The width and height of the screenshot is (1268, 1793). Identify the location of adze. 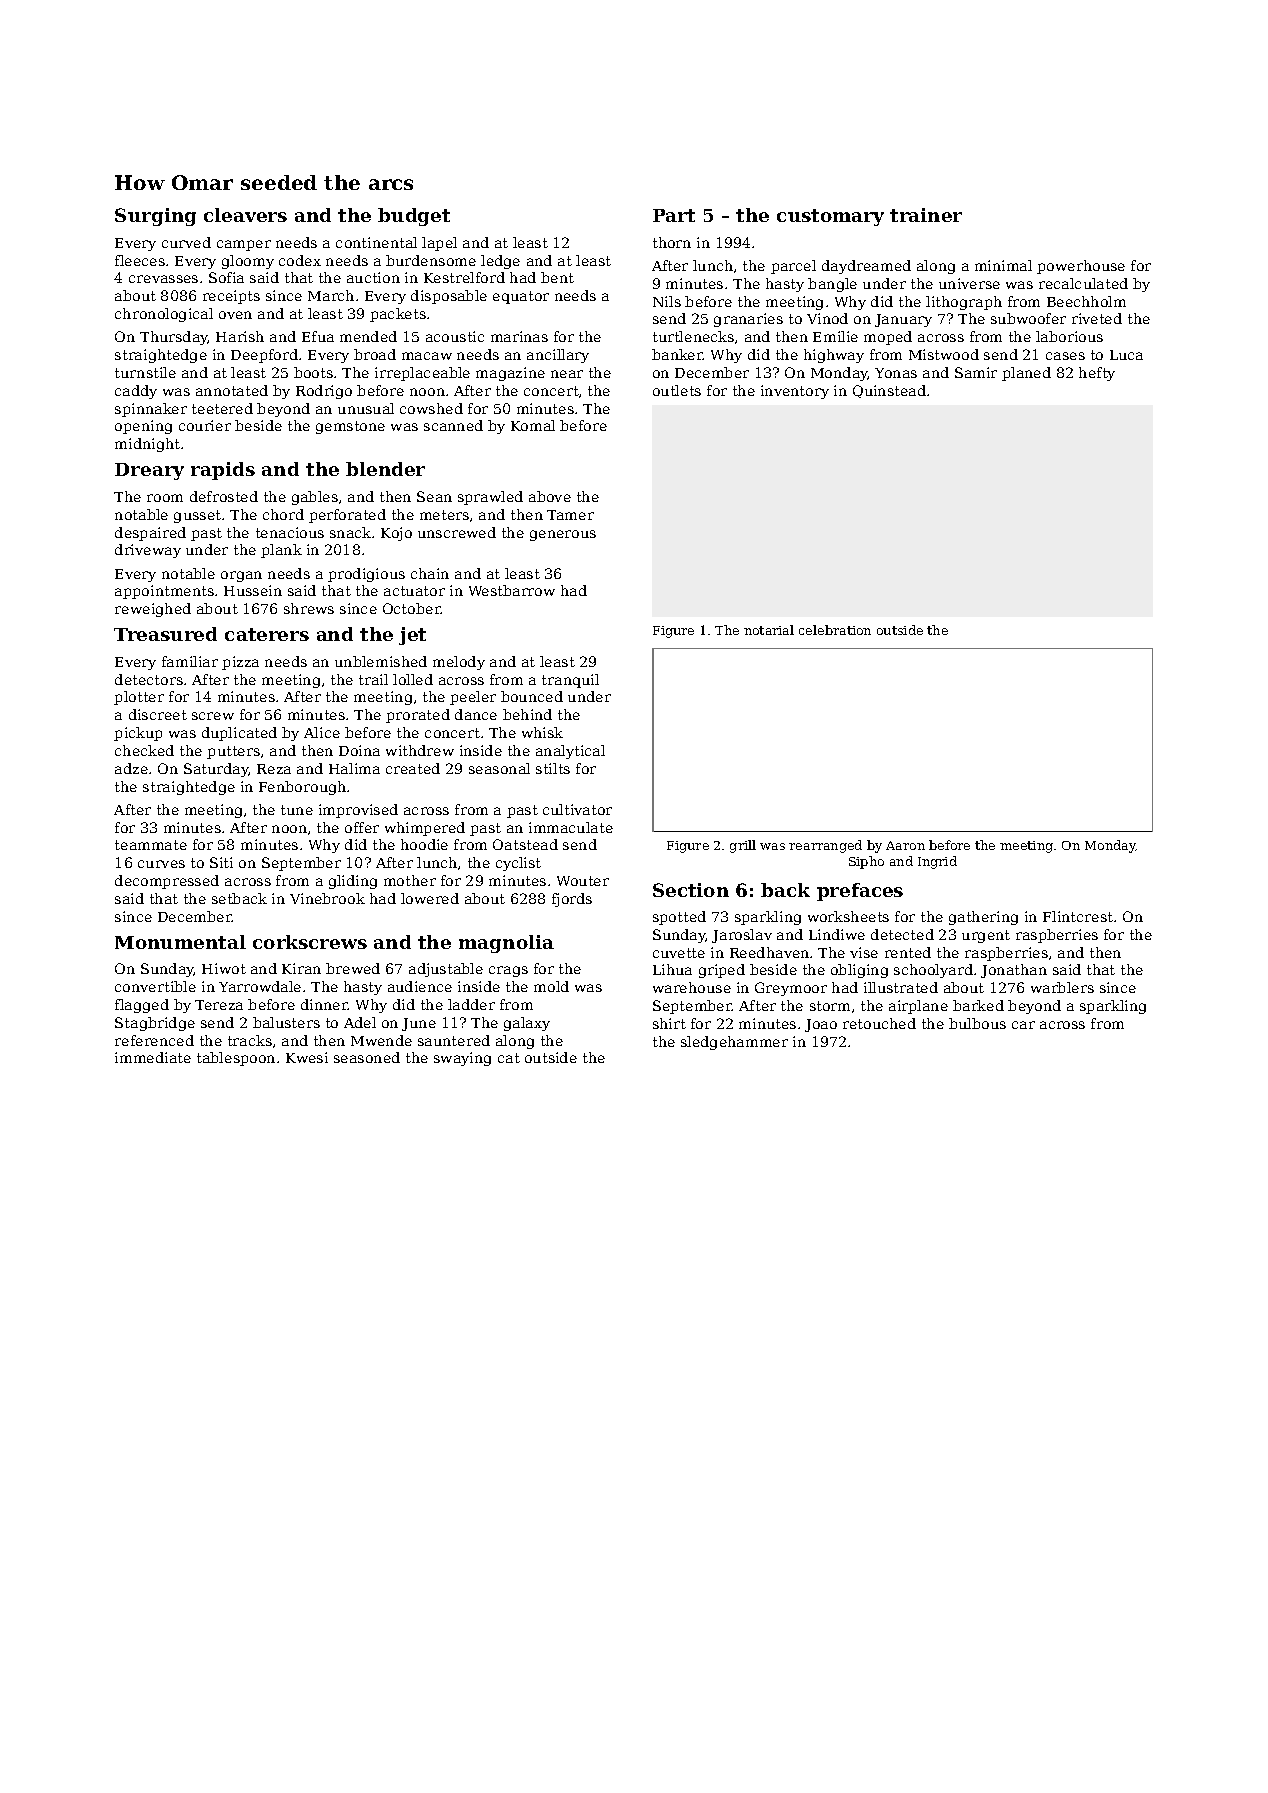
(131, 768).
